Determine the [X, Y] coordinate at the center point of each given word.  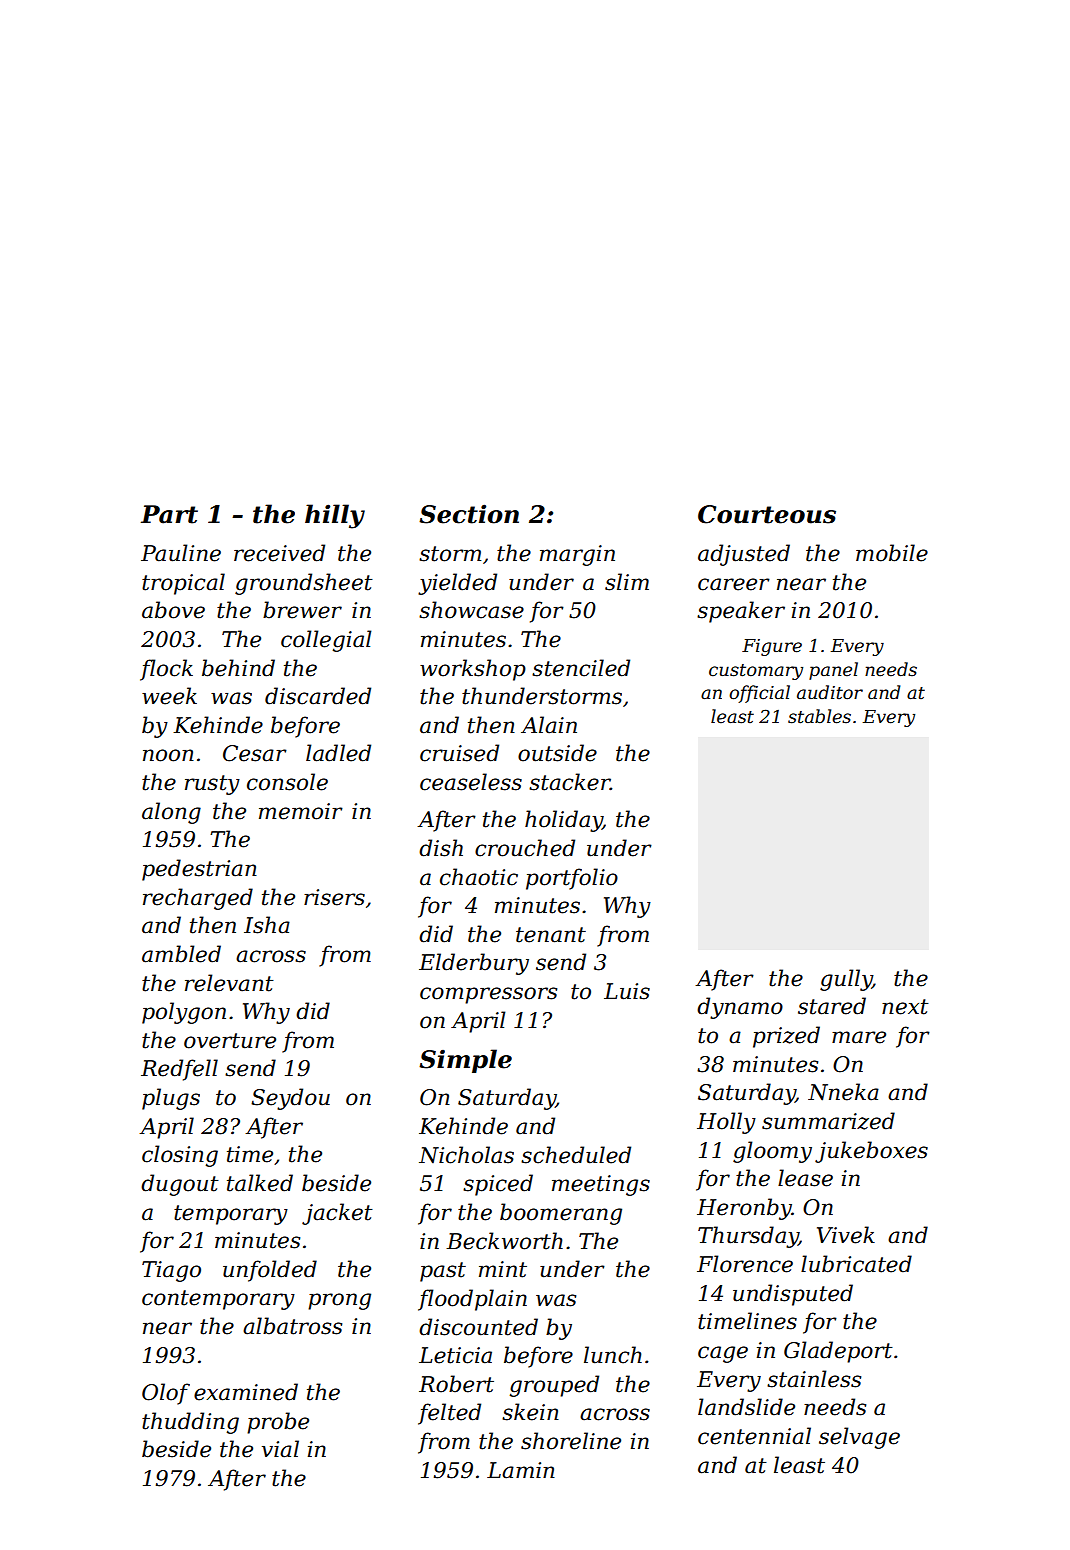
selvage [859, 1438]
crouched [525, 848]
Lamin [521, 1470]
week [169, 696]
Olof [166, 1394]
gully [846, 980]
